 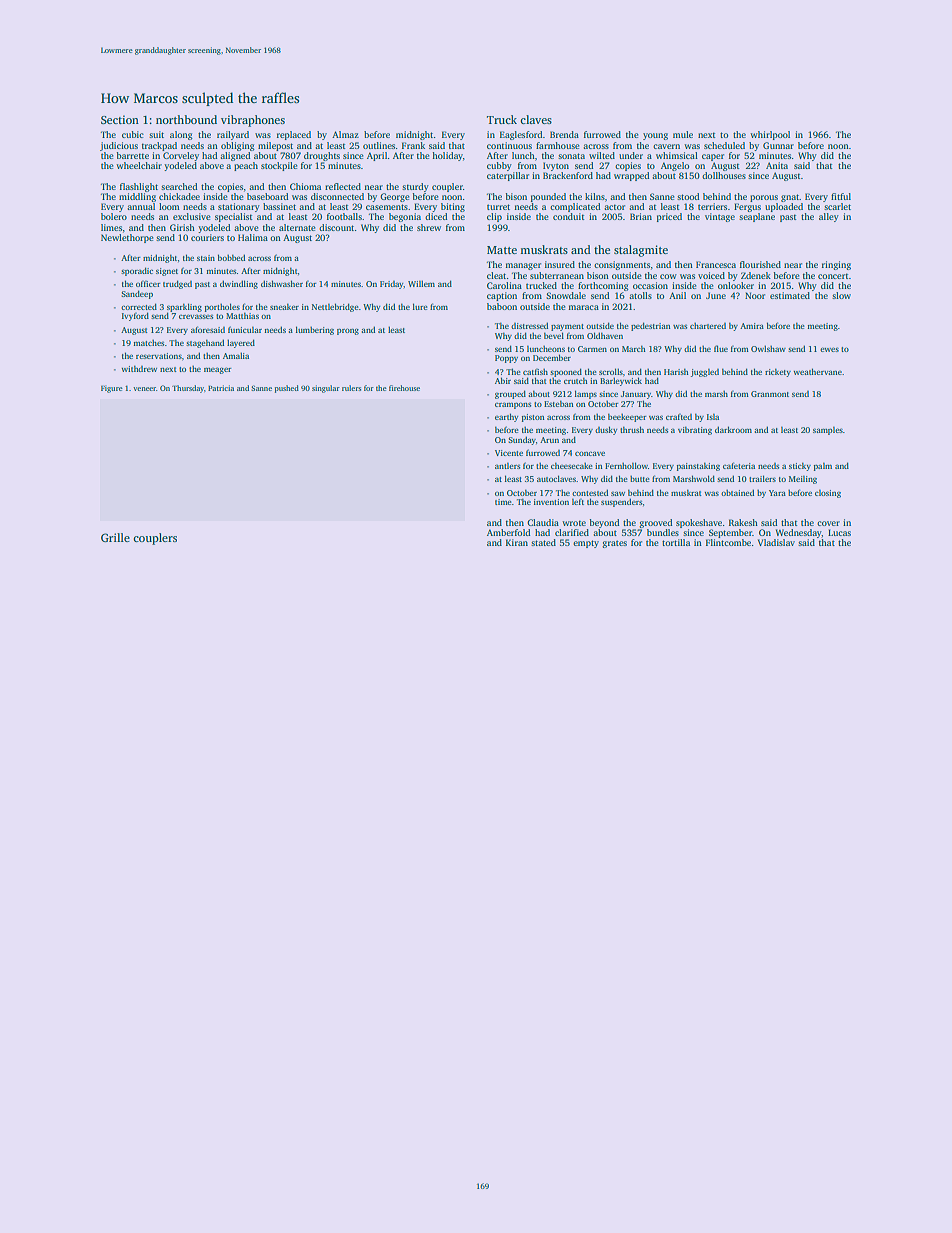 What do you see at coordinates (770, 135) in the document?
I see `whirlpool` at bounding box center [770, 135].
